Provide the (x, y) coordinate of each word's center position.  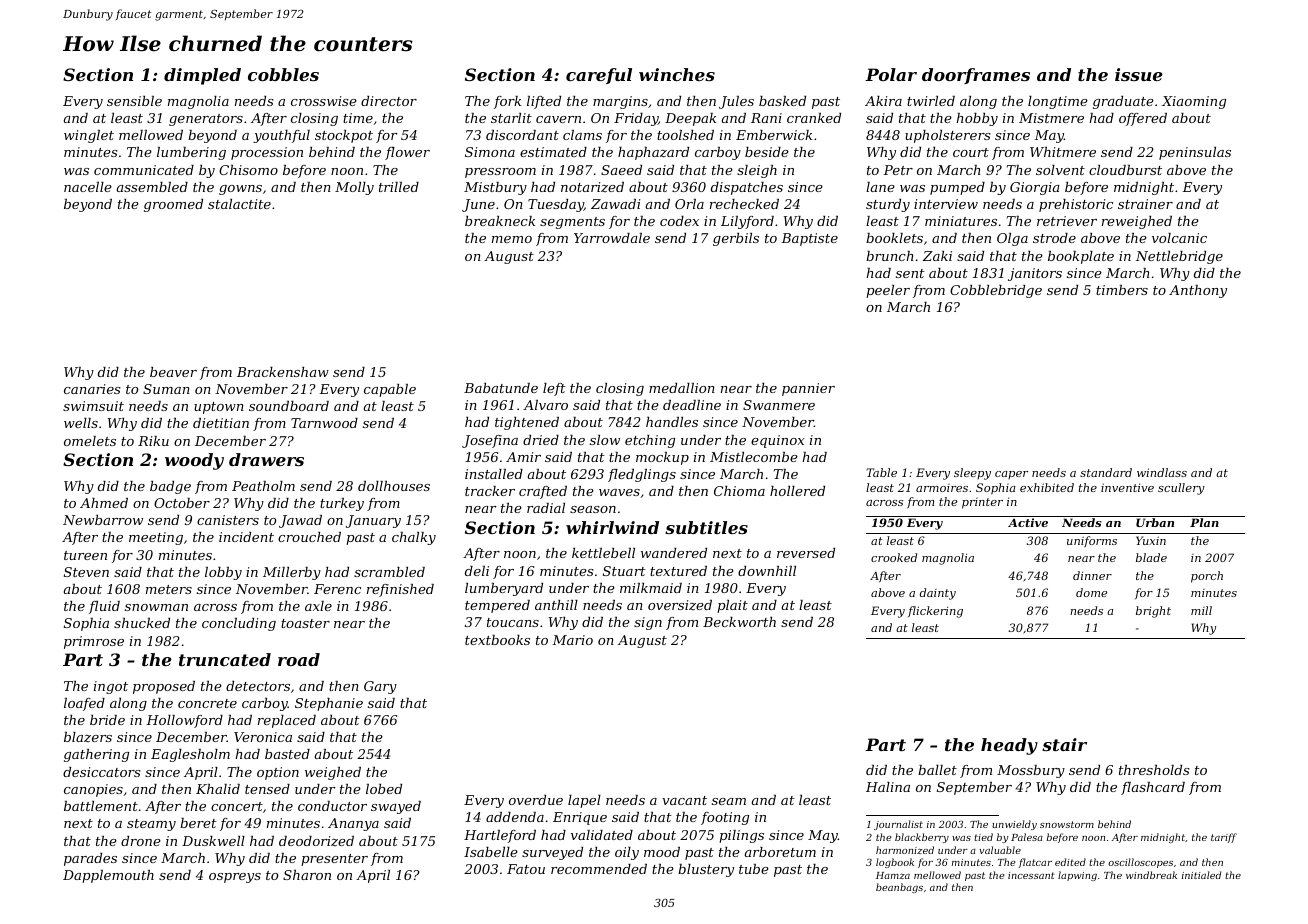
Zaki (937, 256)
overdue (536, 800)
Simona (490, 152)
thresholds (1154, 770)
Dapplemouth (108, 876)
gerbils (736, 239)
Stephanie (329, 704)
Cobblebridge (996, 291)
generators (206, 120)
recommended (599, 869)
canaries (92, 389)
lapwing (1077, 876)
